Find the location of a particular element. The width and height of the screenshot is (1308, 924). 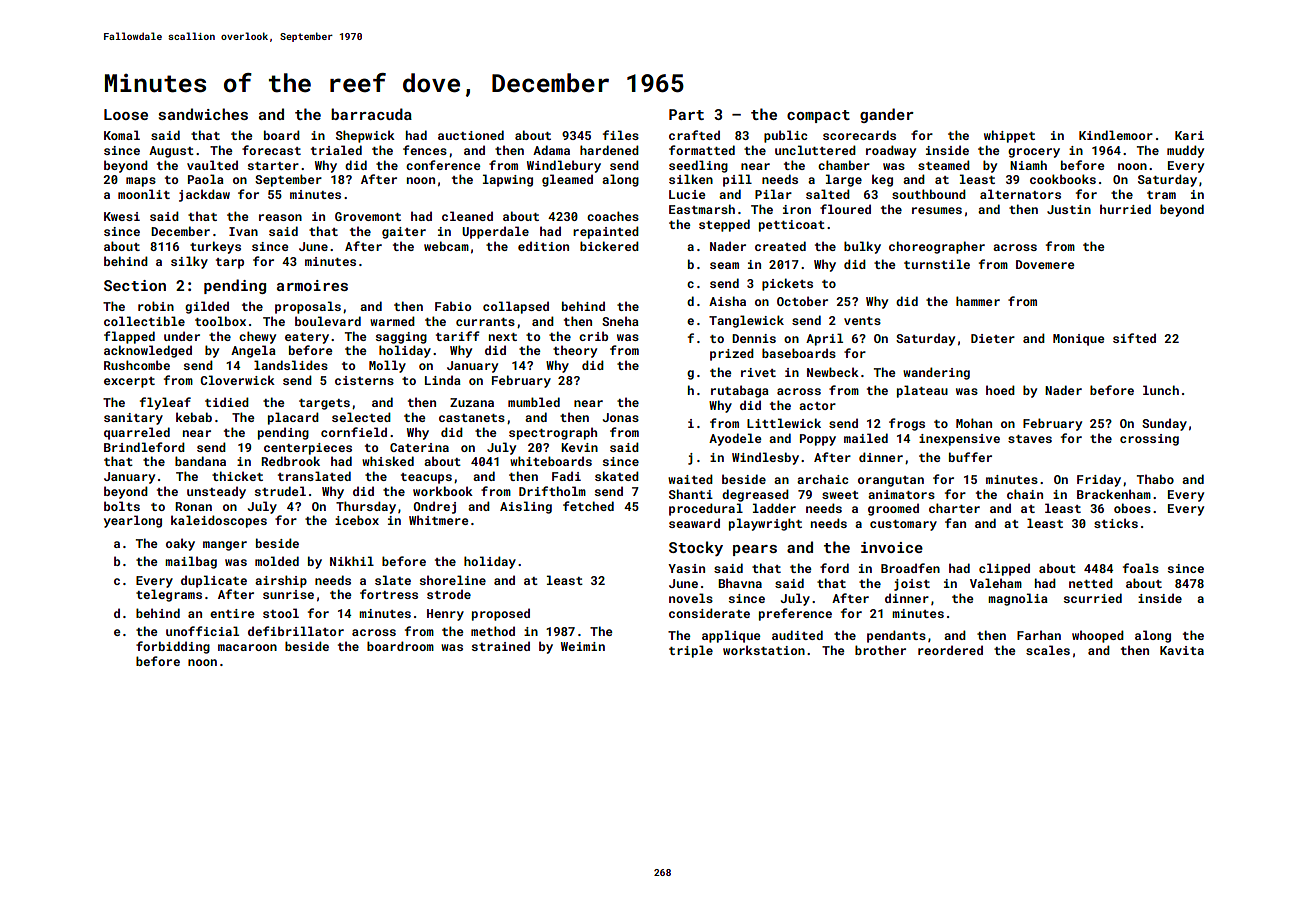

hardened is located at coordinates (609, 150).
